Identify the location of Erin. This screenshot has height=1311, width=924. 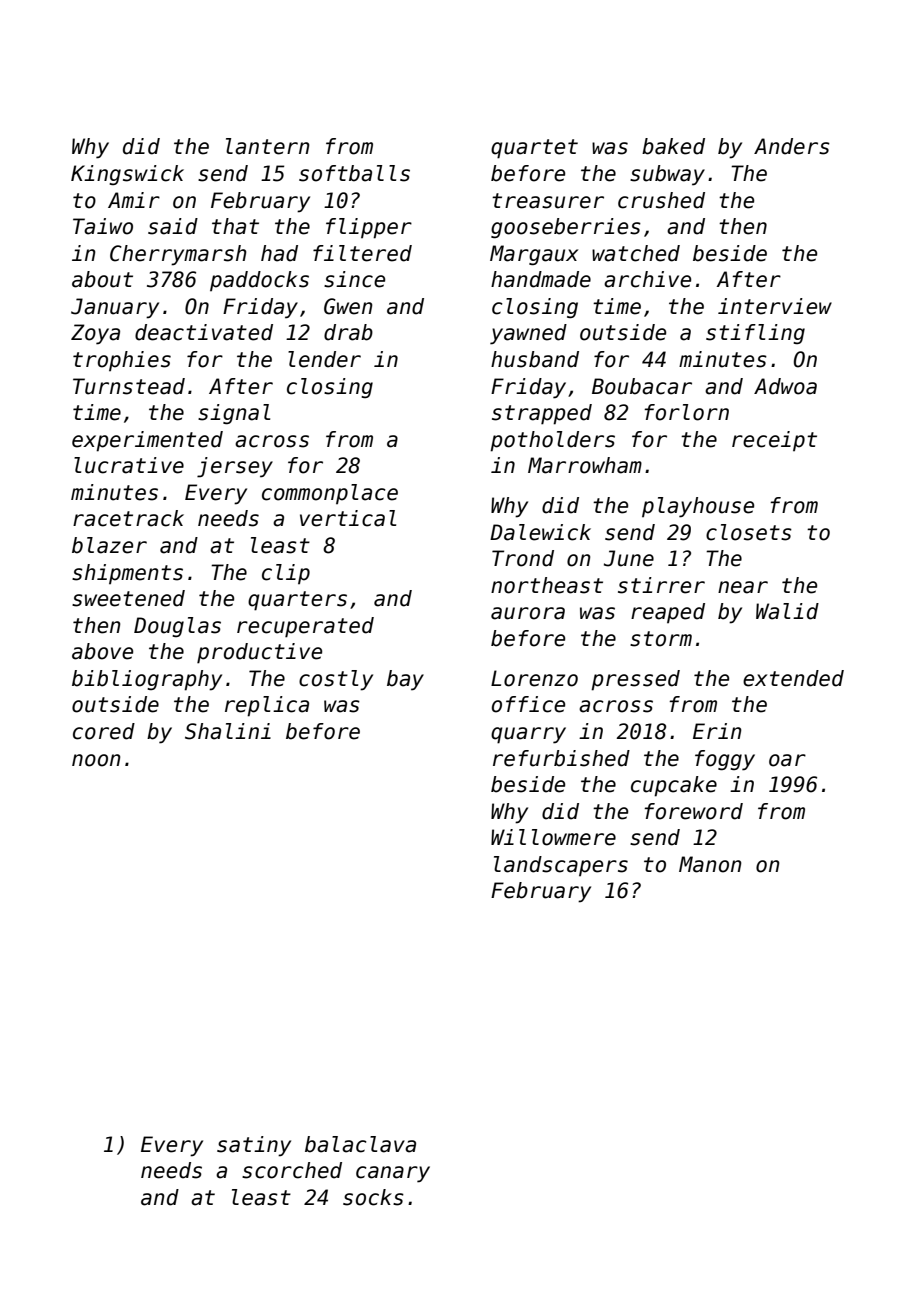
(717, 731).
